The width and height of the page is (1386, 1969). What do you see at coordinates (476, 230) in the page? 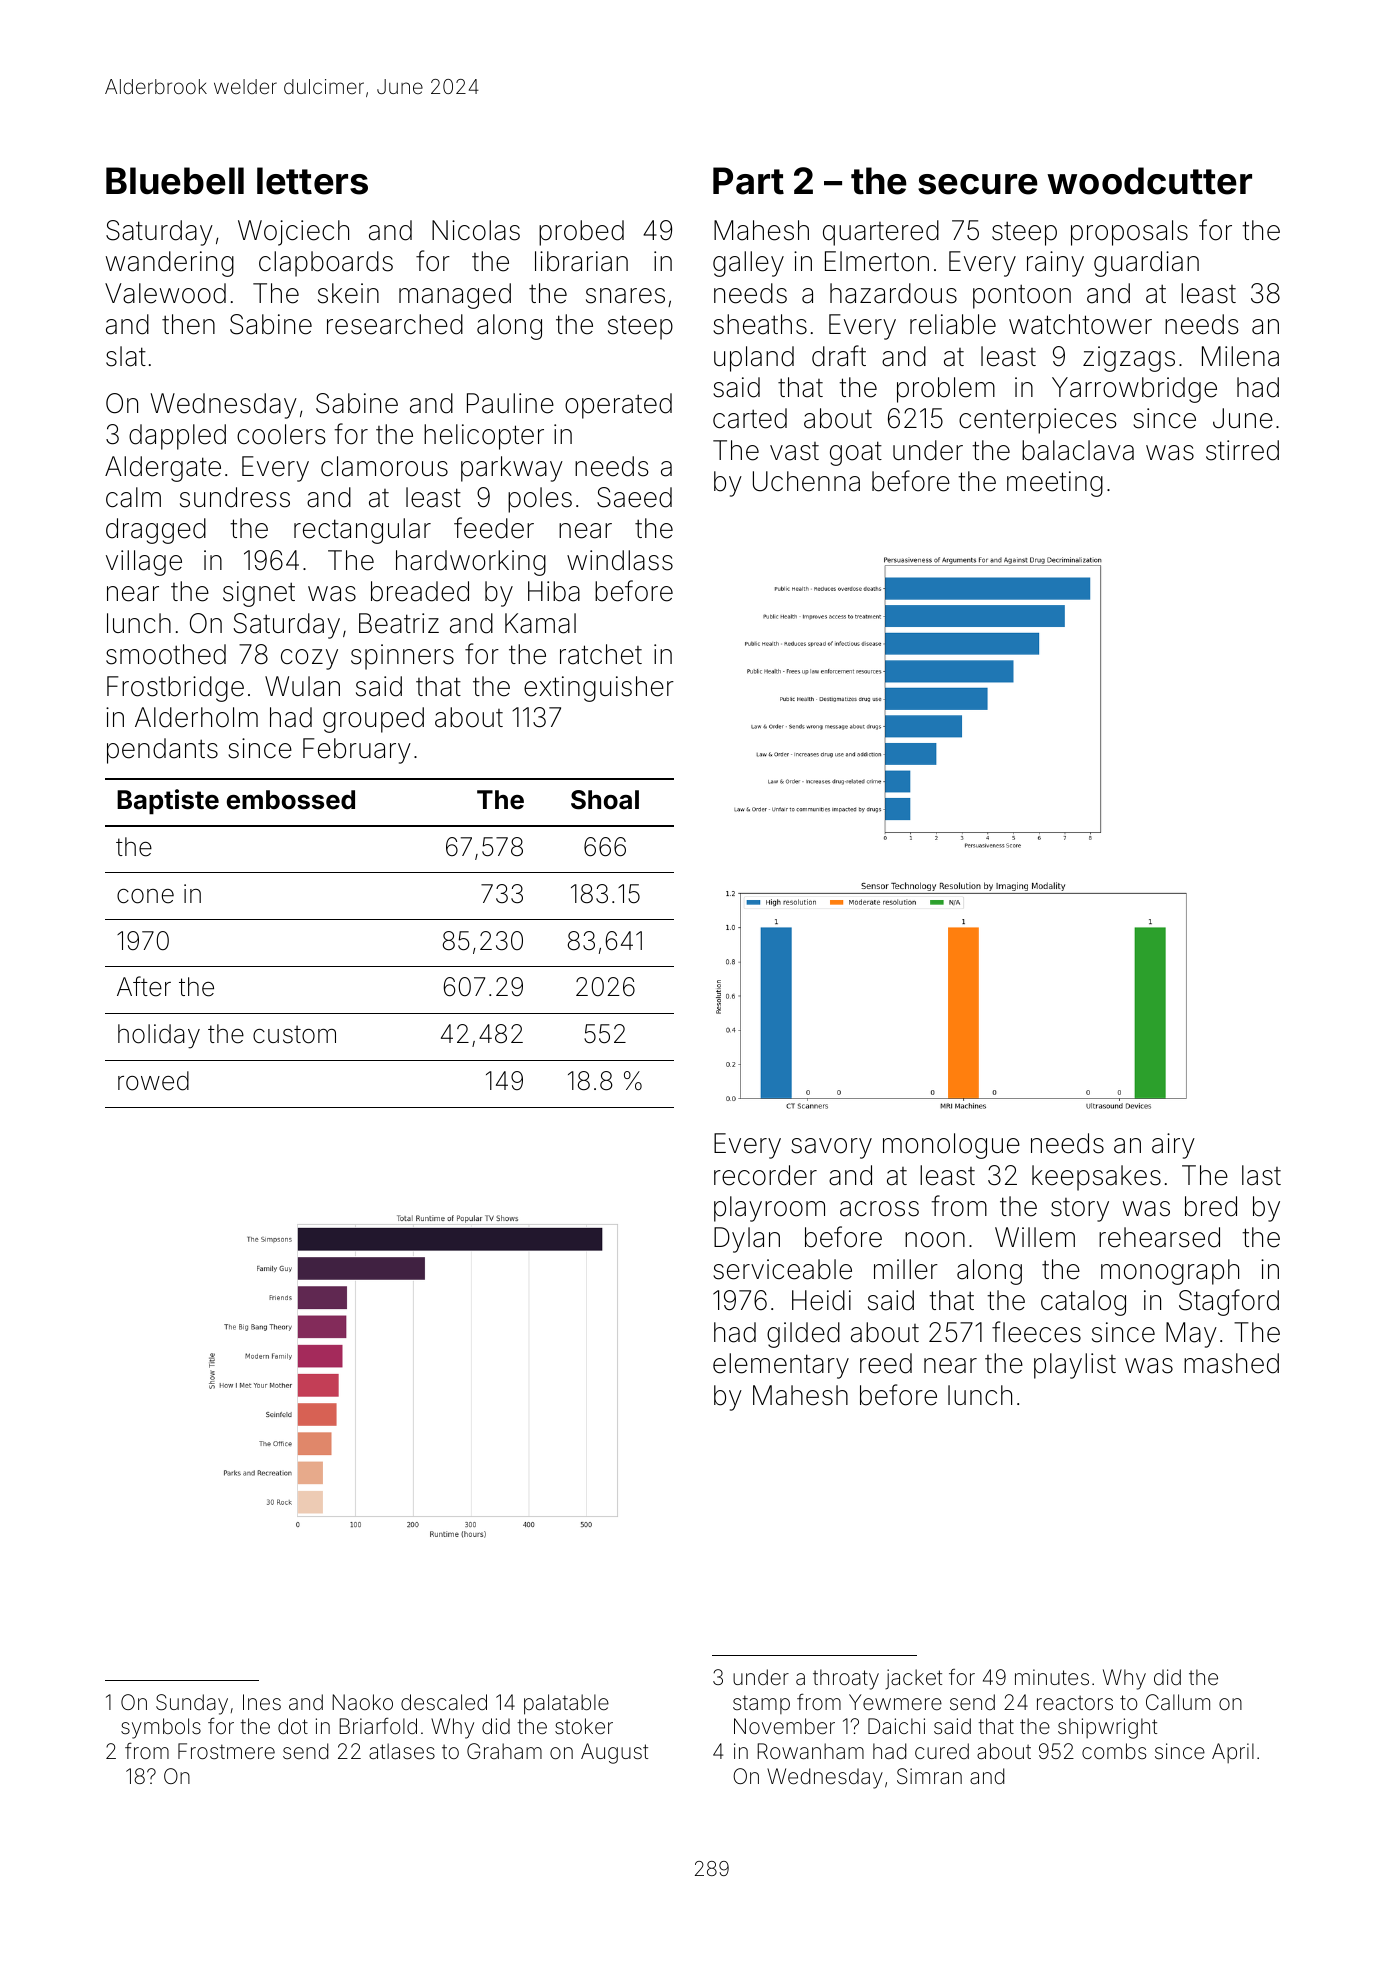
I see `Nicolas` at bounding box center [476, 230].
